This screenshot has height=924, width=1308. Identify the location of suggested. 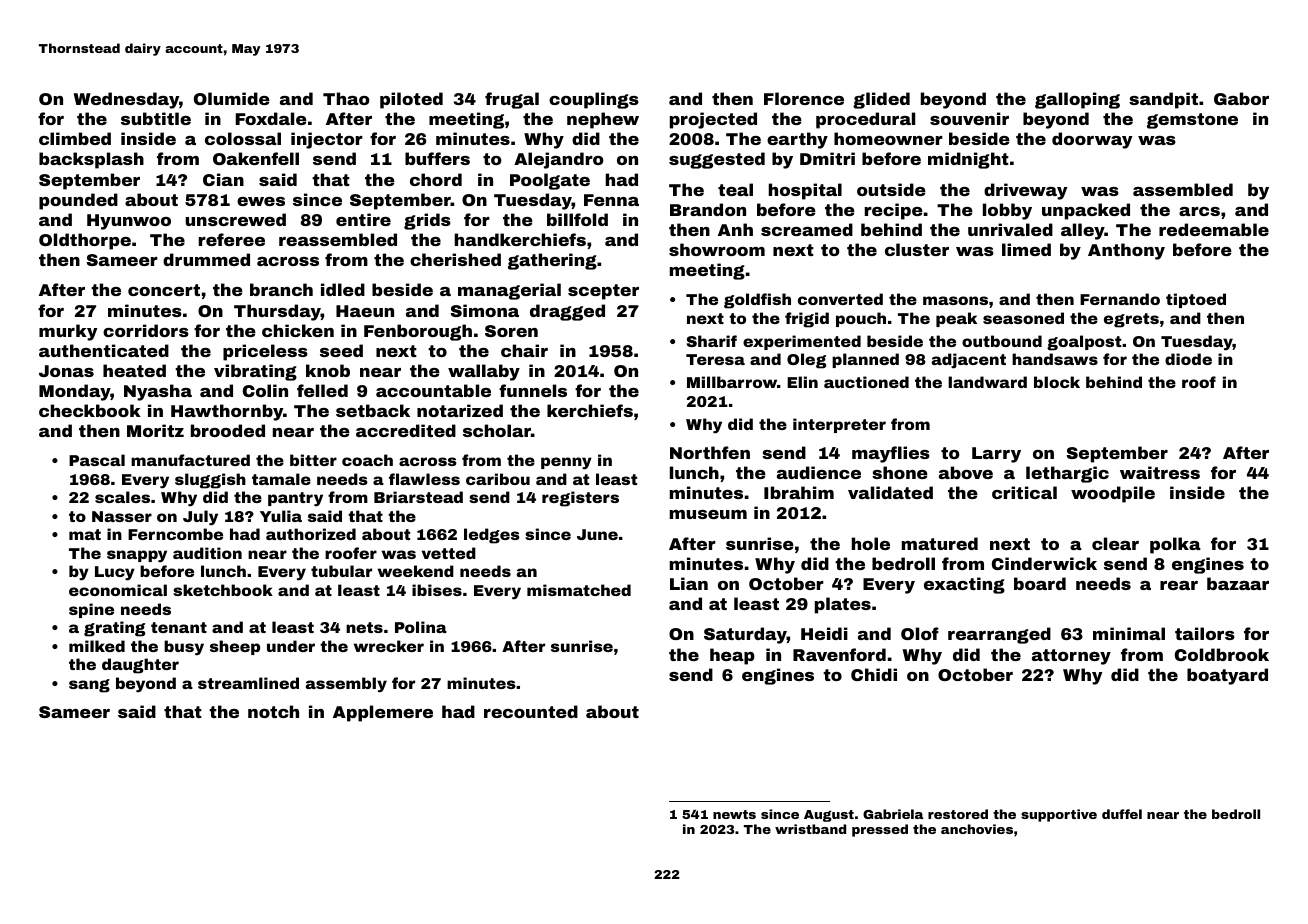
(717, 160).
